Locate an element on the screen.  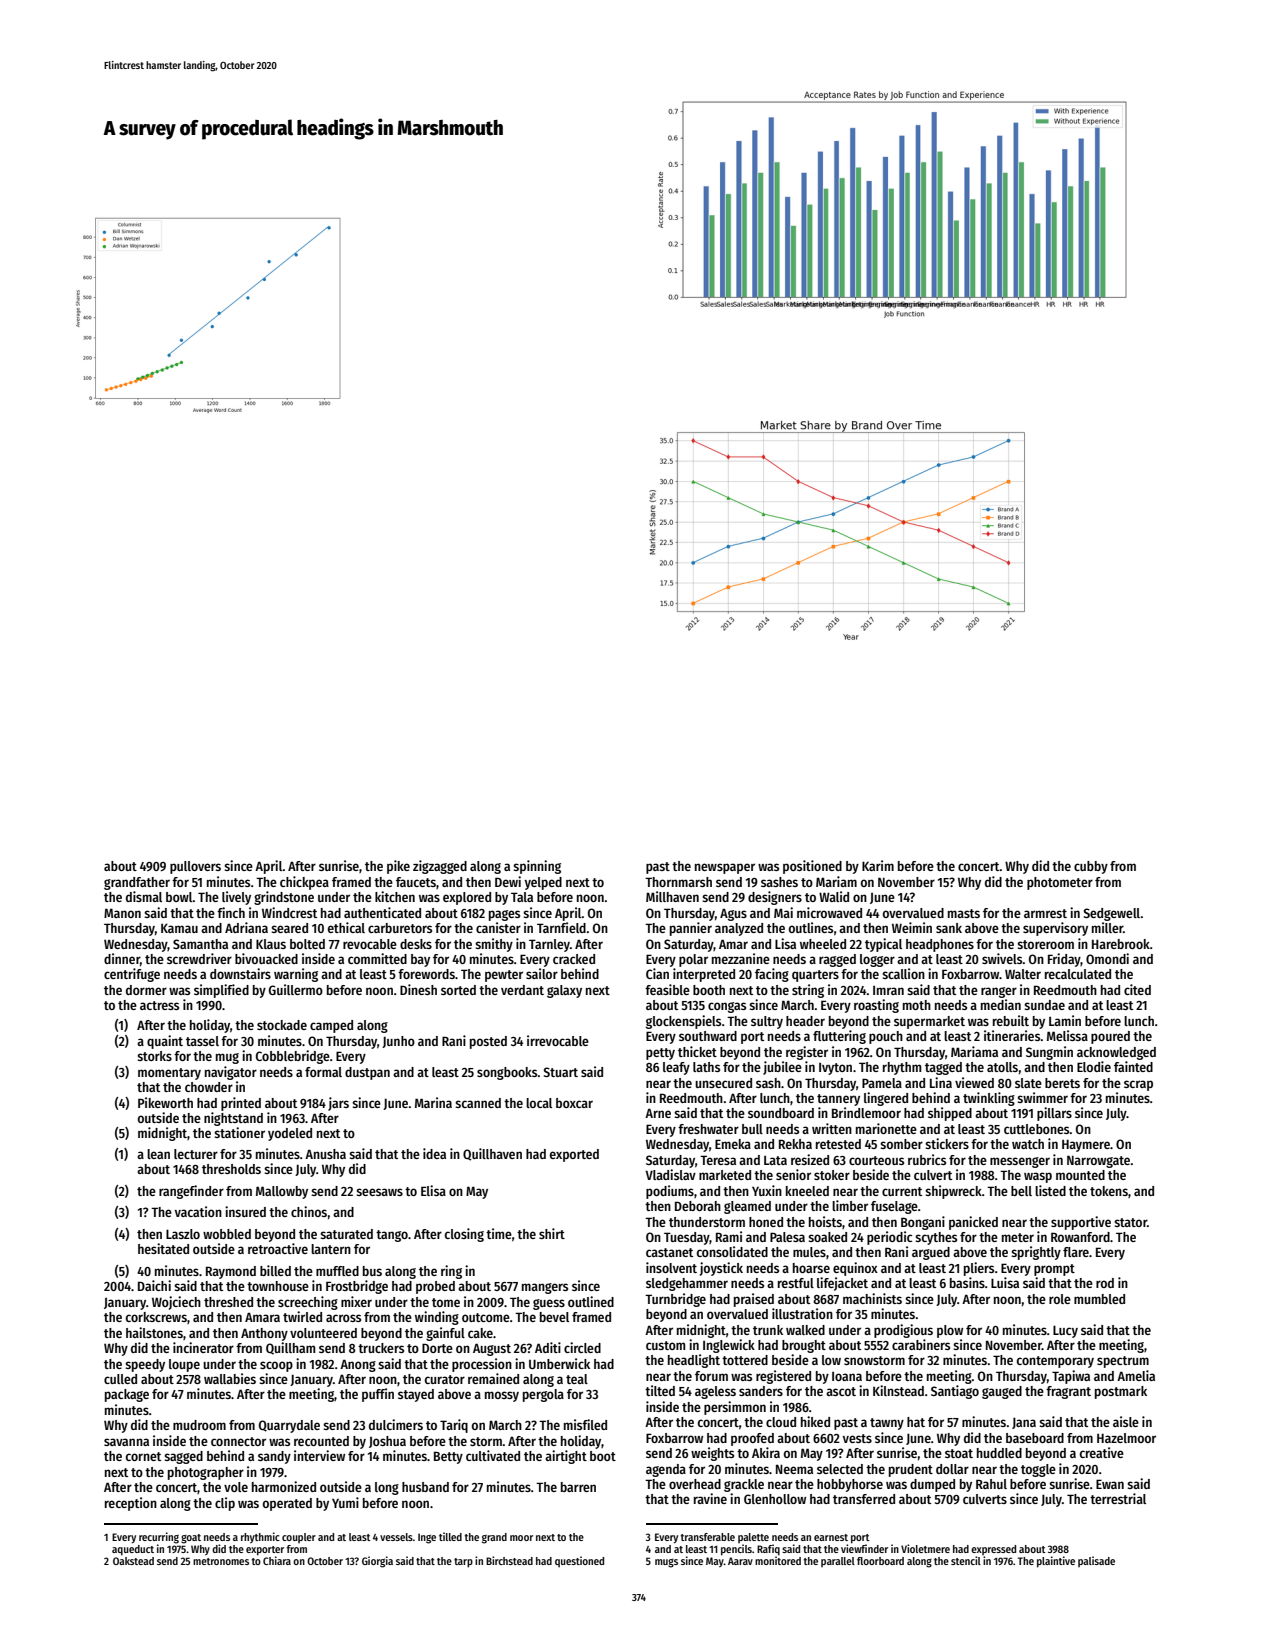
stoat is located at coordinates (959, 1453).
